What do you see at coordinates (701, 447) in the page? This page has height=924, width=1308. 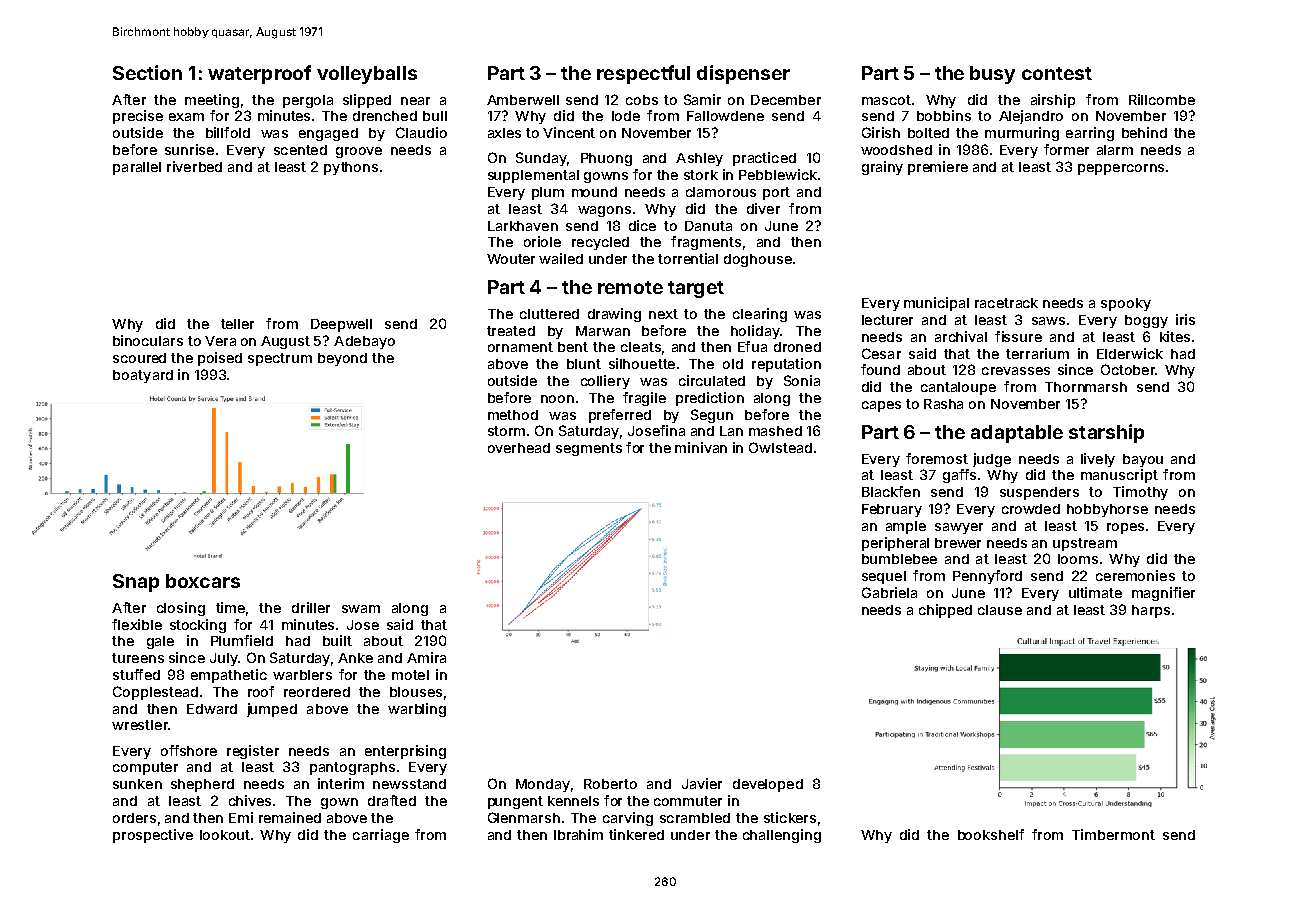 I see `minivan` at bounding box center [701, 447].
